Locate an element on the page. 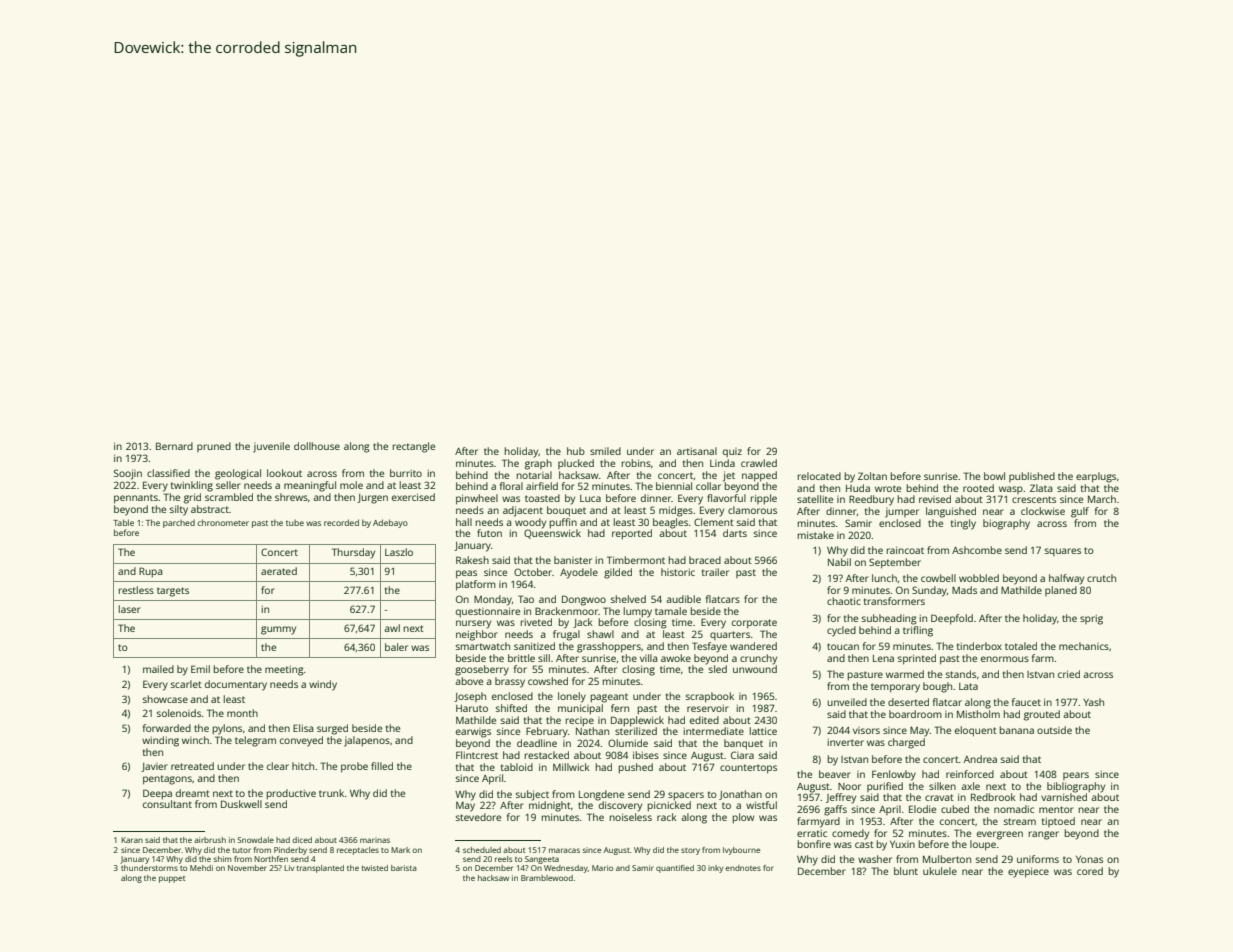 The image size is (1233, 952). planed is located at coordinates (1061, 591).
